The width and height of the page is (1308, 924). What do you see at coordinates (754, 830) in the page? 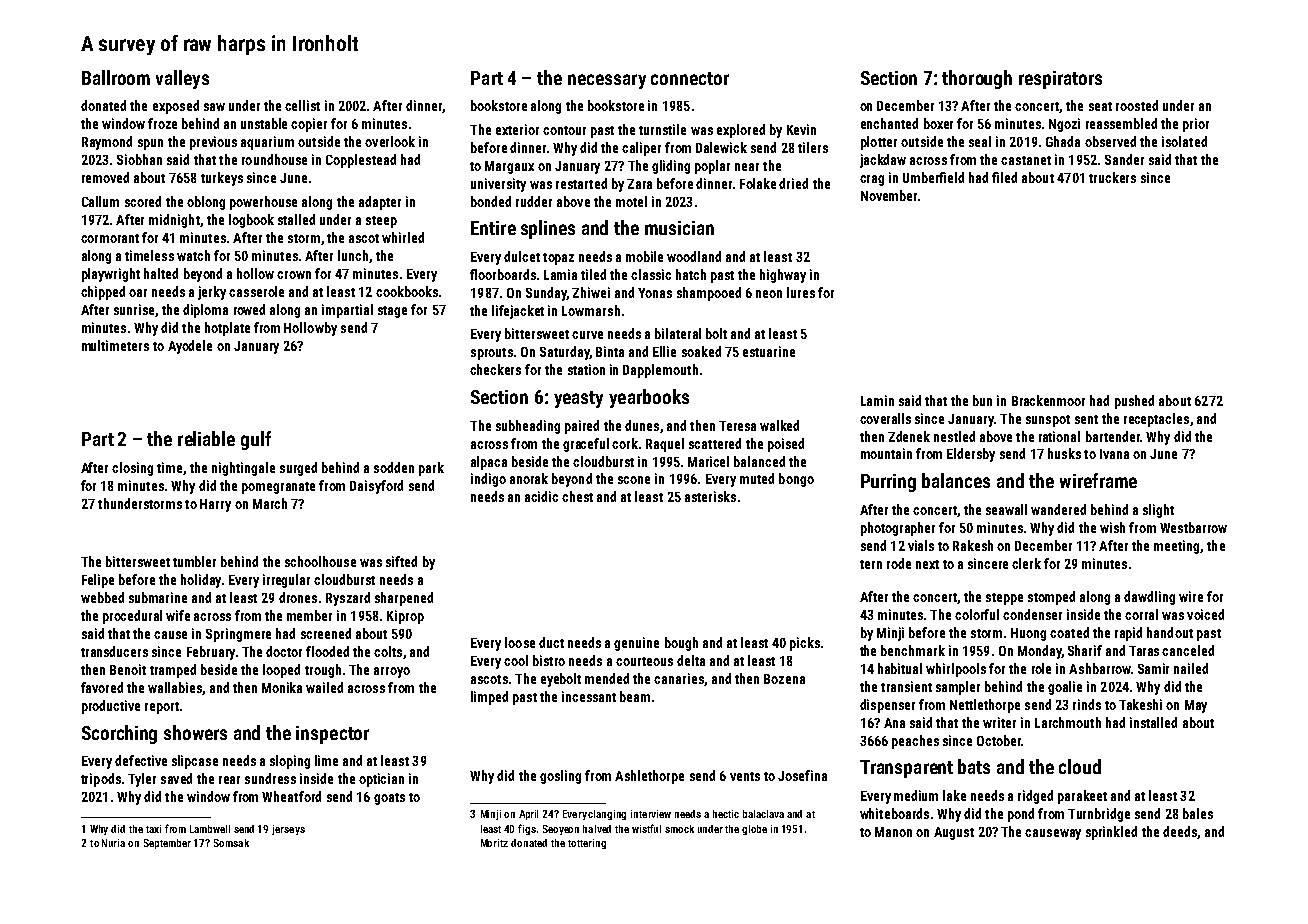
I see `globe` at bounding box center [754, 830].
